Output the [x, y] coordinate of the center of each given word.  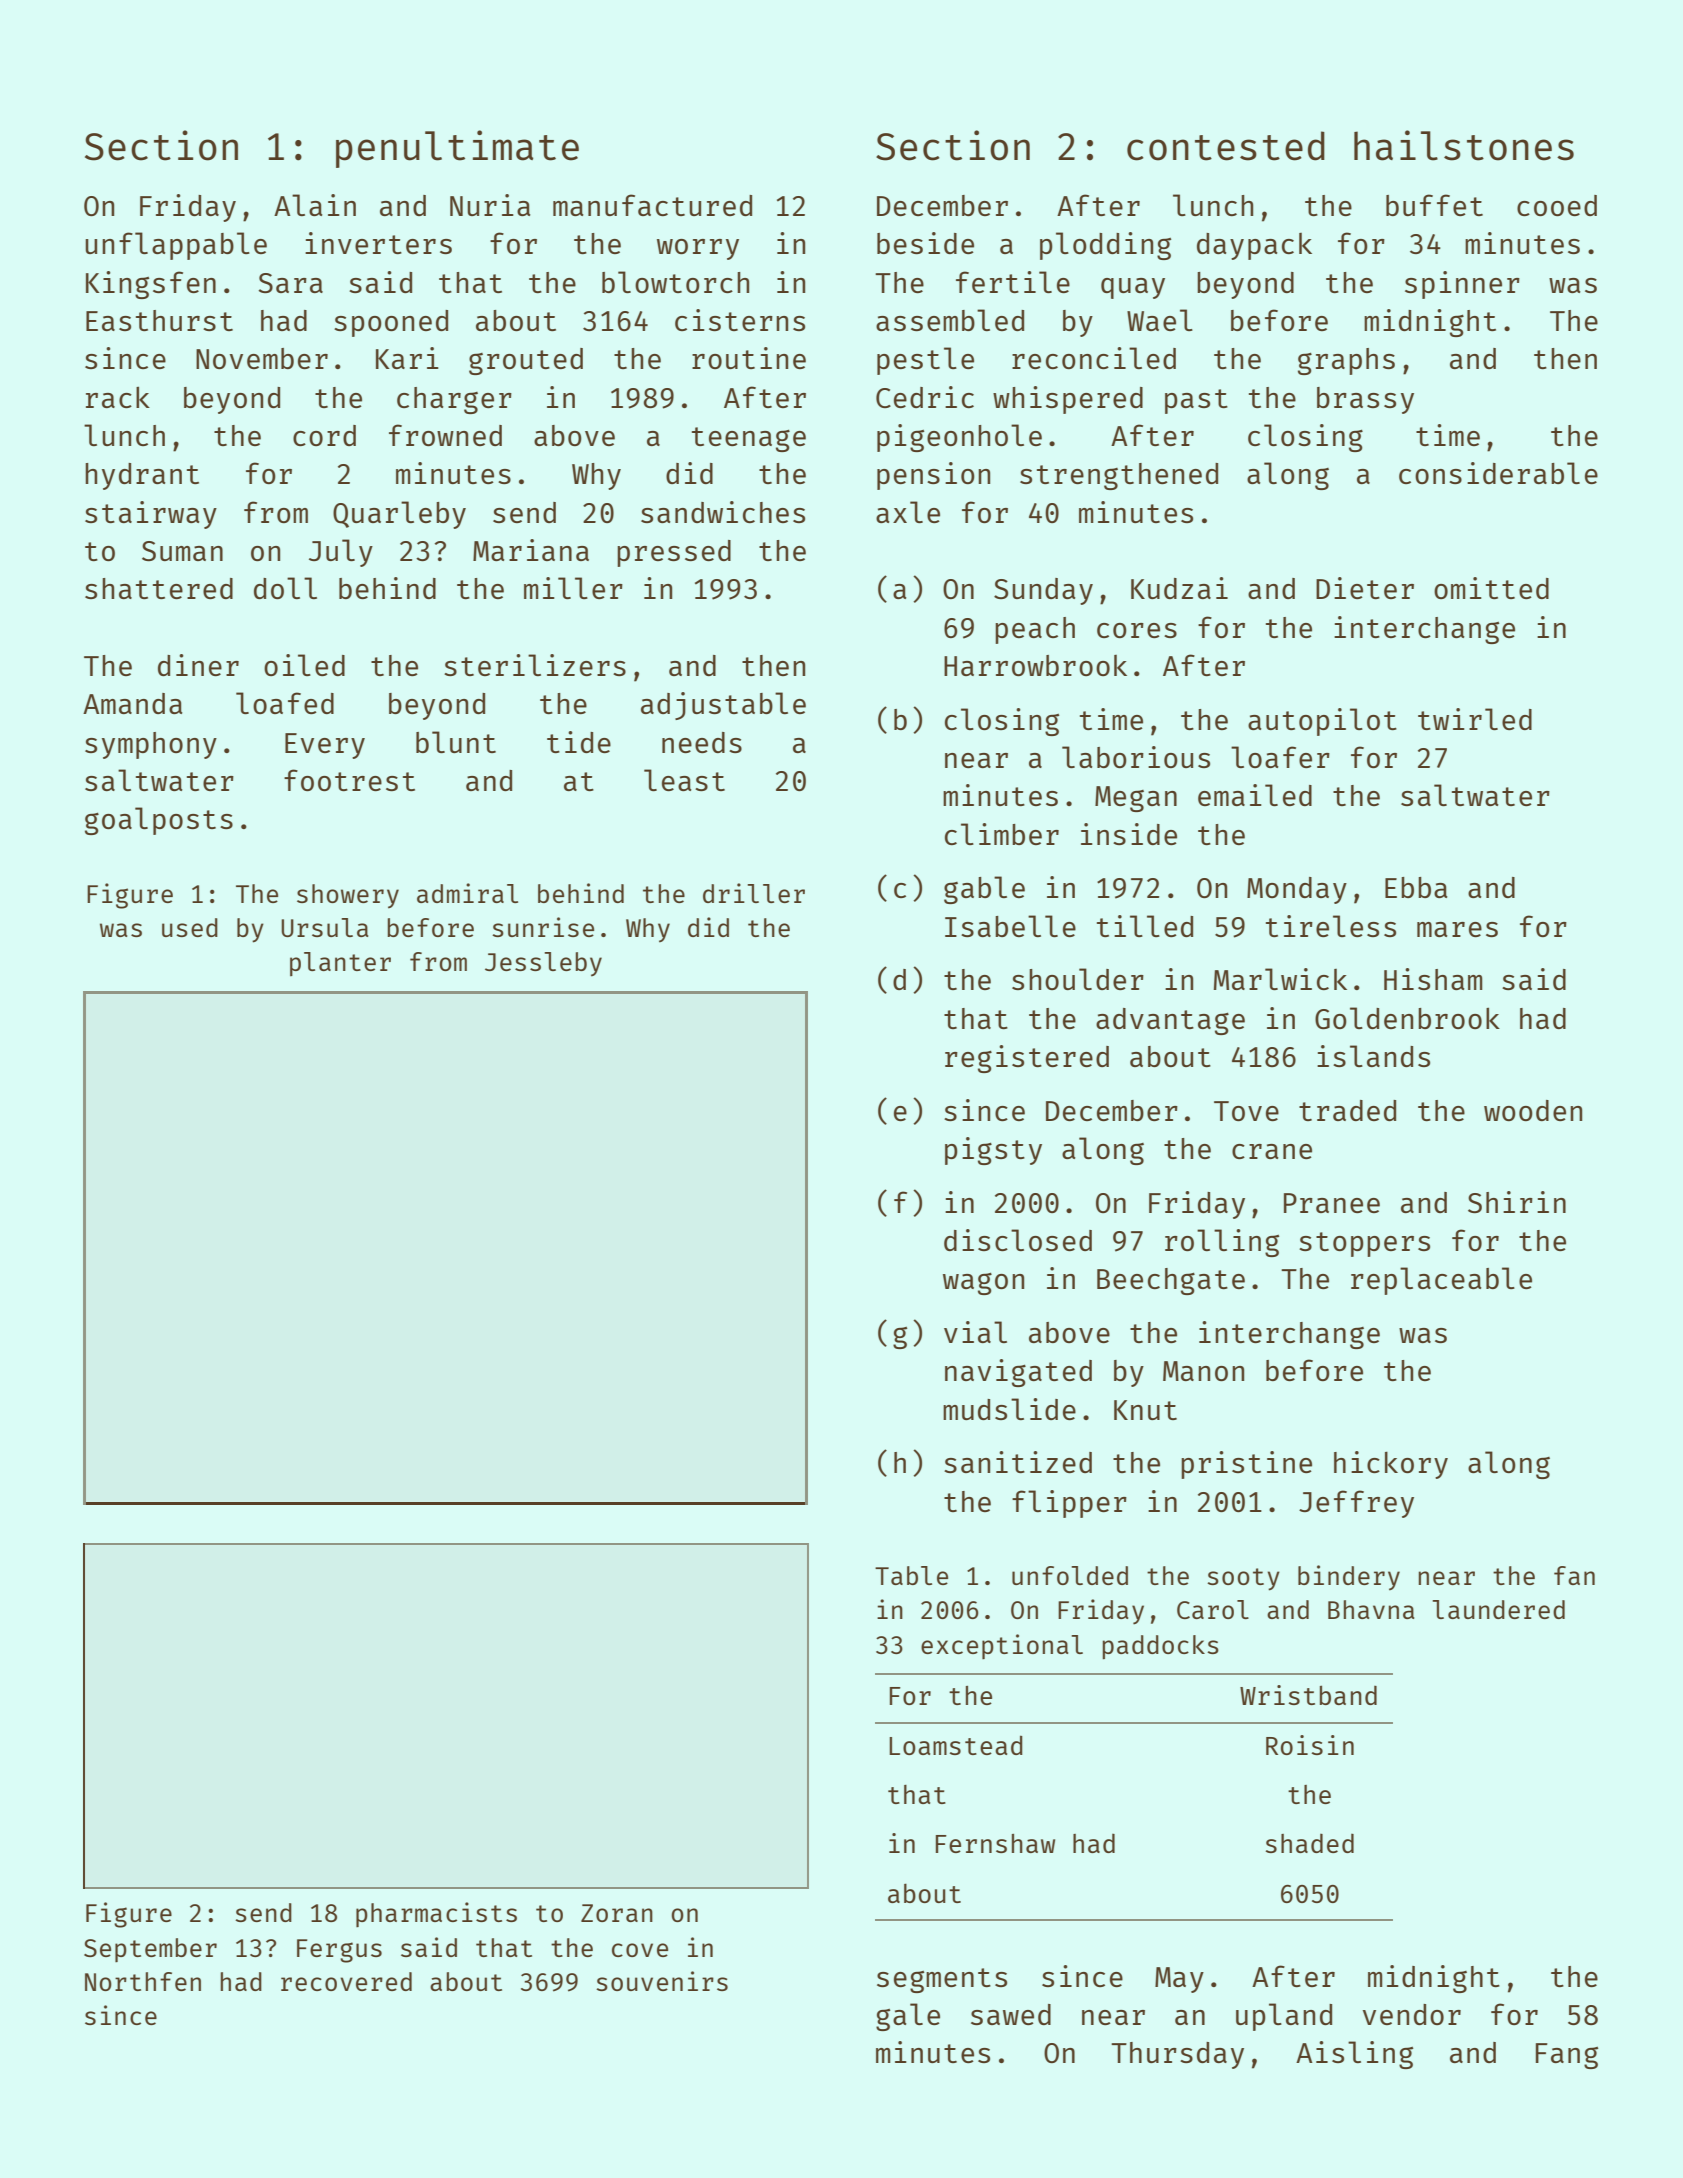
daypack [1254, 246]
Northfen [143, 1981]
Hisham [1433, 979]
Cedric [925, 397]
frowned [445, 435]
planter [340, 964]
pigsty [993, 1151]
